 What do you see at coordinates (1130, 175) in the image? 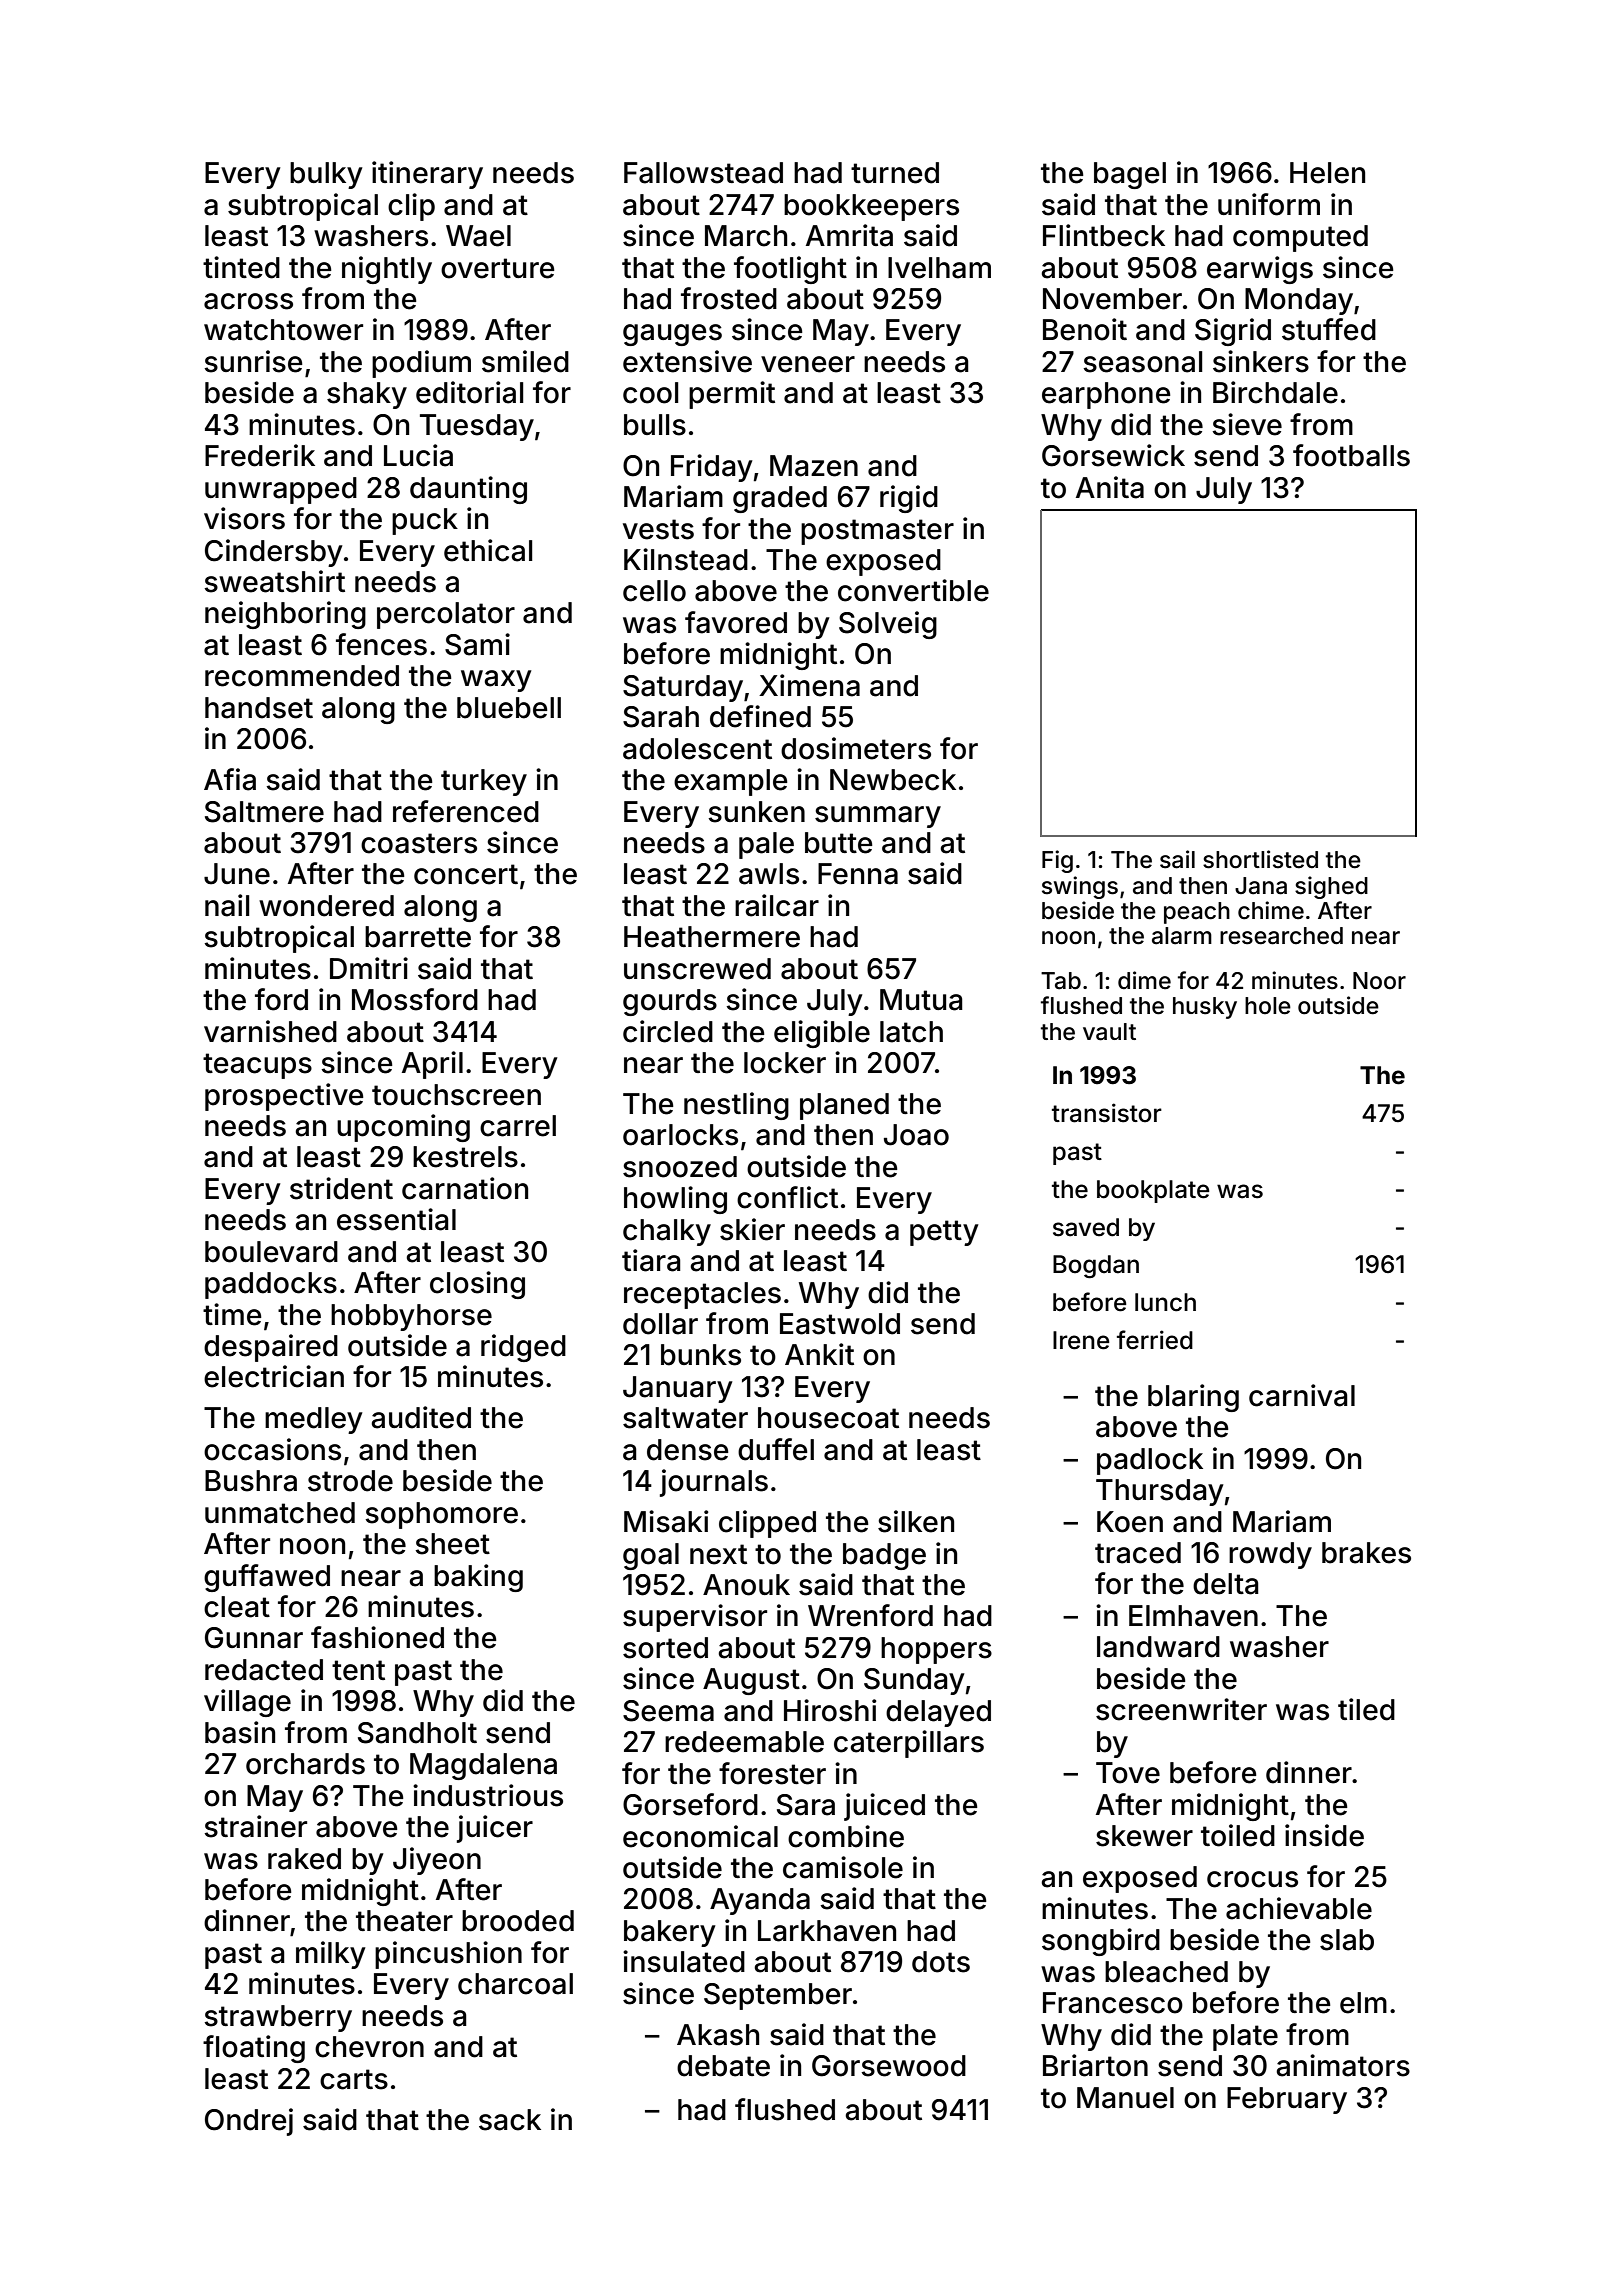
I see `bagel` at bounding box center [1130, 175].
